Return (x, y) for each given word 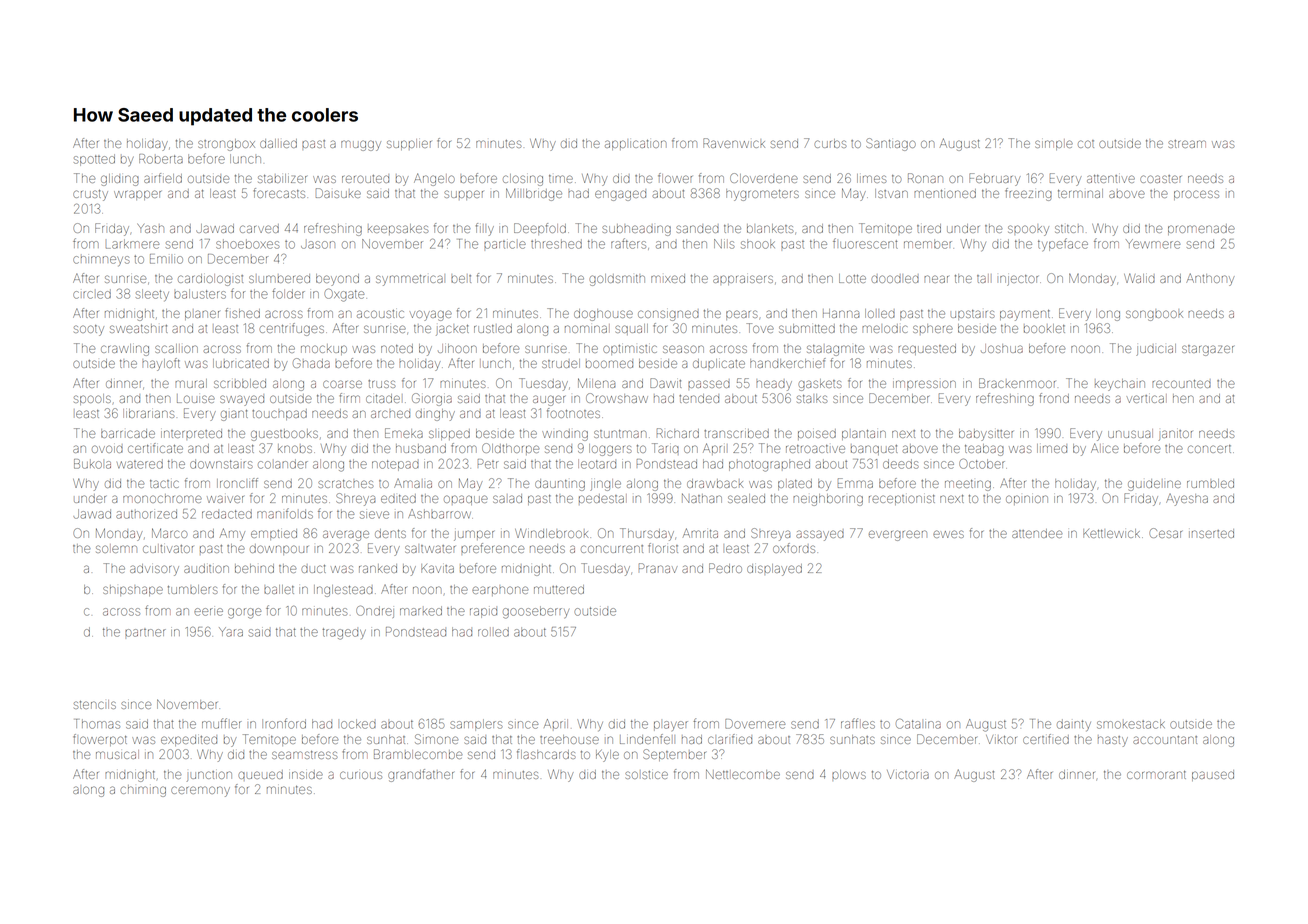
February (994, 179)
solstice (646, 775)
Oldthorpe (510, 449)
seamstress (304, 755)
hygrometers (762, 195)
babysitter (986, 435)
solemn (116, 548)
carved (259, 228)
